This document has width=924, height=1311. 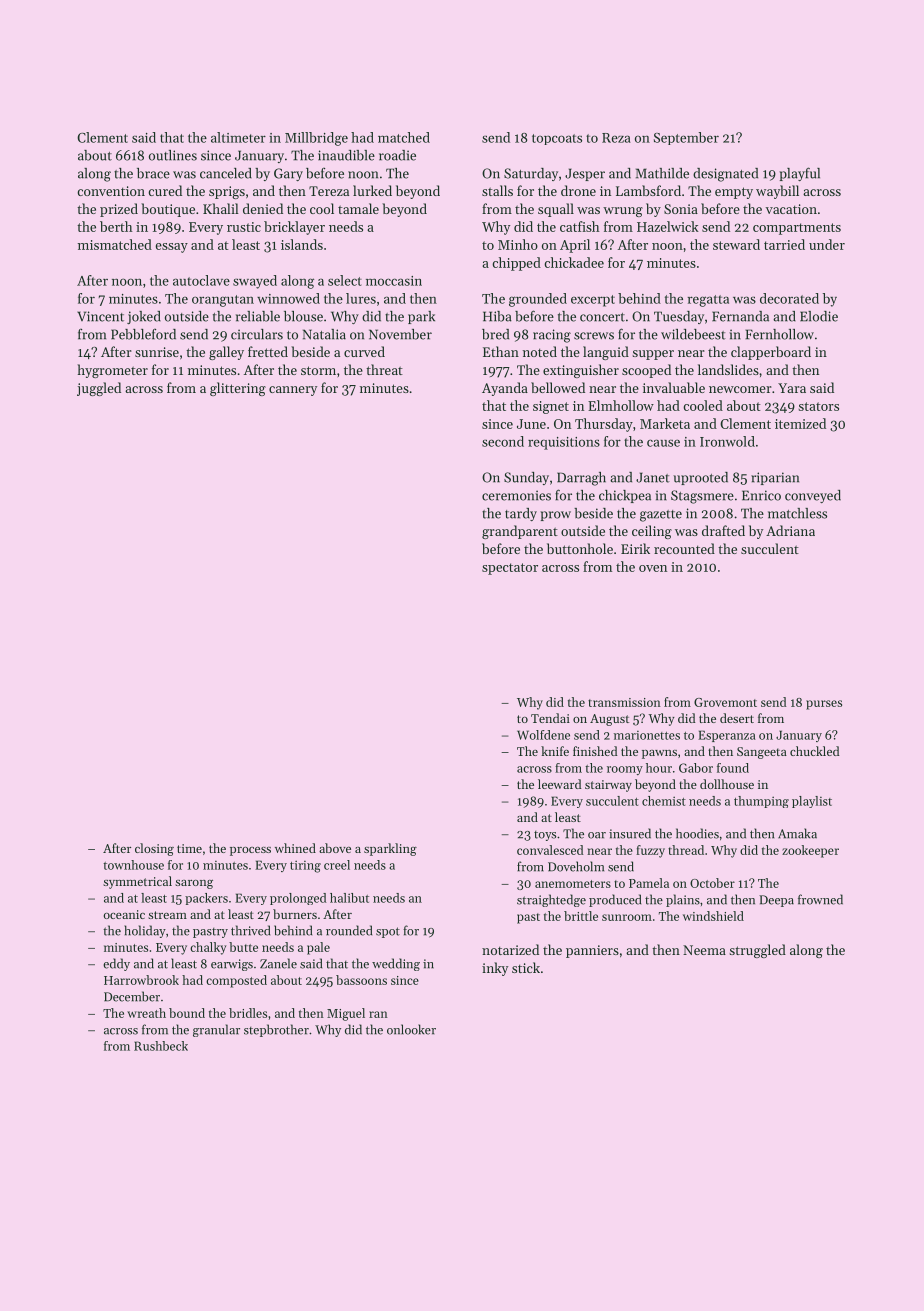 I want to click on chipped, so click(x=516, y=264).
